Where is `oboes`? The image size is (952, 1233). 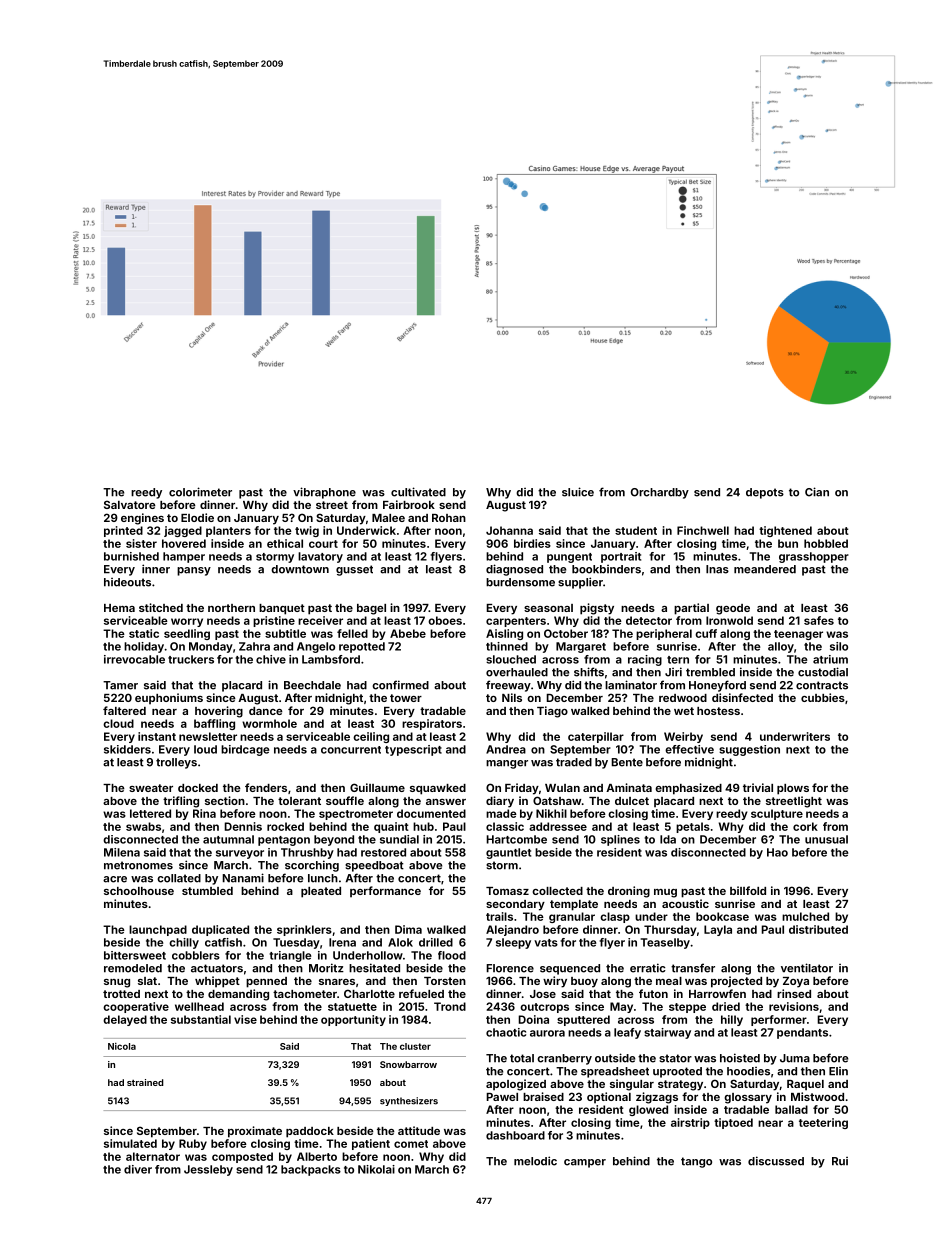 oboes is located at coordinates (445, 620).
